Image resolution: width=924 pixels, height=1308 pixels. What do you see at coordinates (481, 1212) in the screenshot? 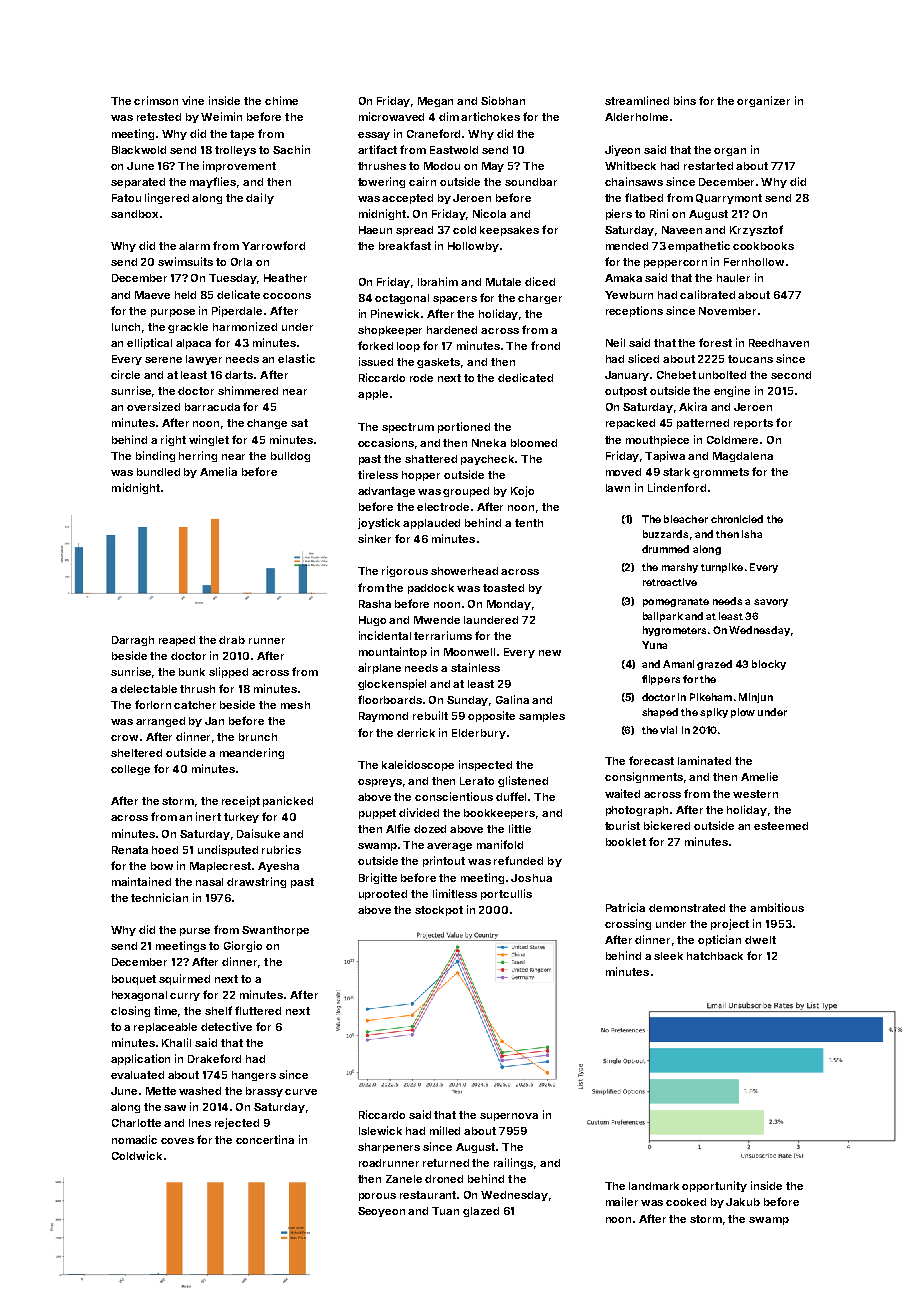
I see `glazed` at bounding box center [481, 1212].
